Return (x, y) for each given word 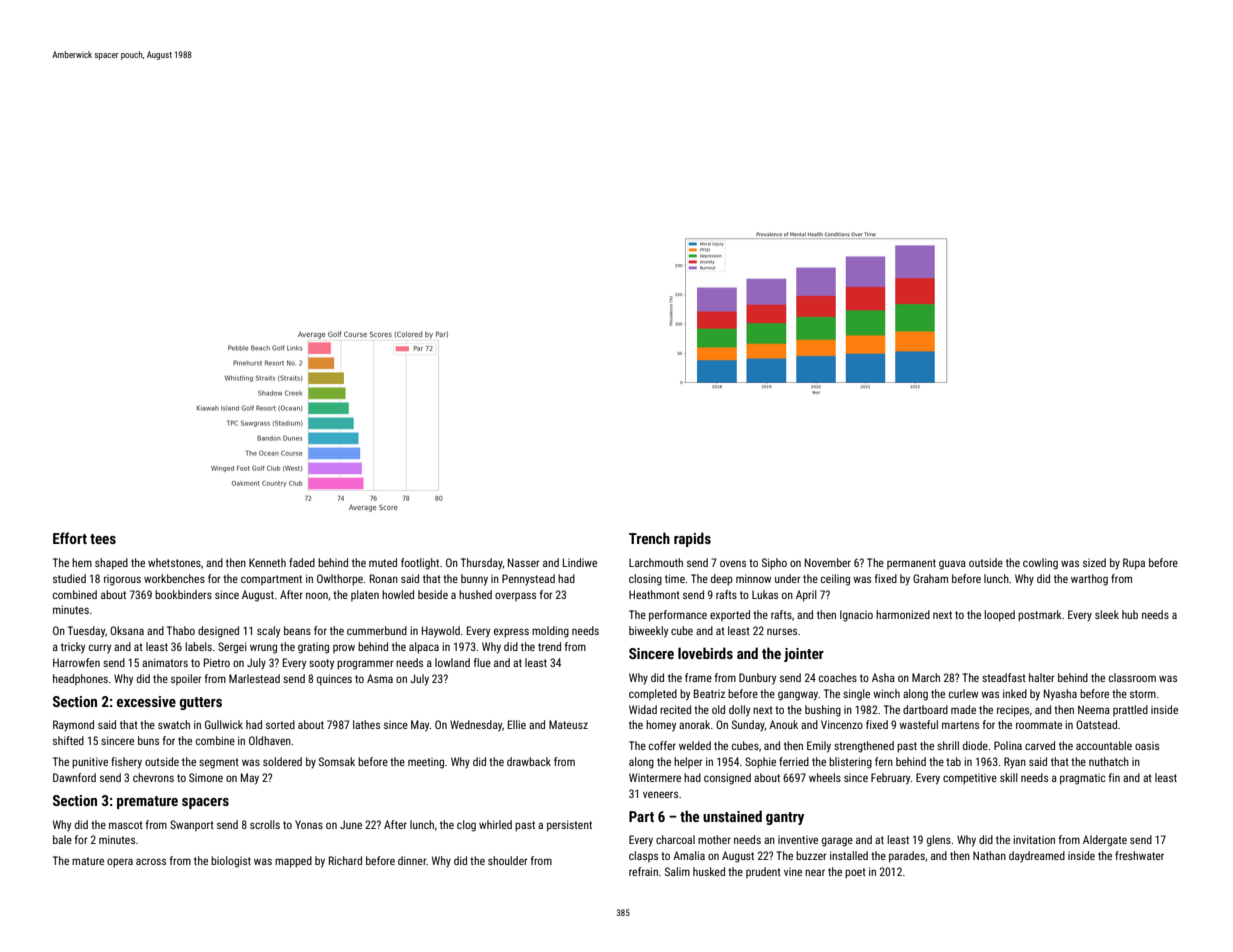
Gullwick (224, 724)
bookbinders (183, 594)
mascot (126, 825)
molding (550, 632)
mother (714, 839)
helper (688, 762)
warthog (1089, 580)
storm (1143, 694)
